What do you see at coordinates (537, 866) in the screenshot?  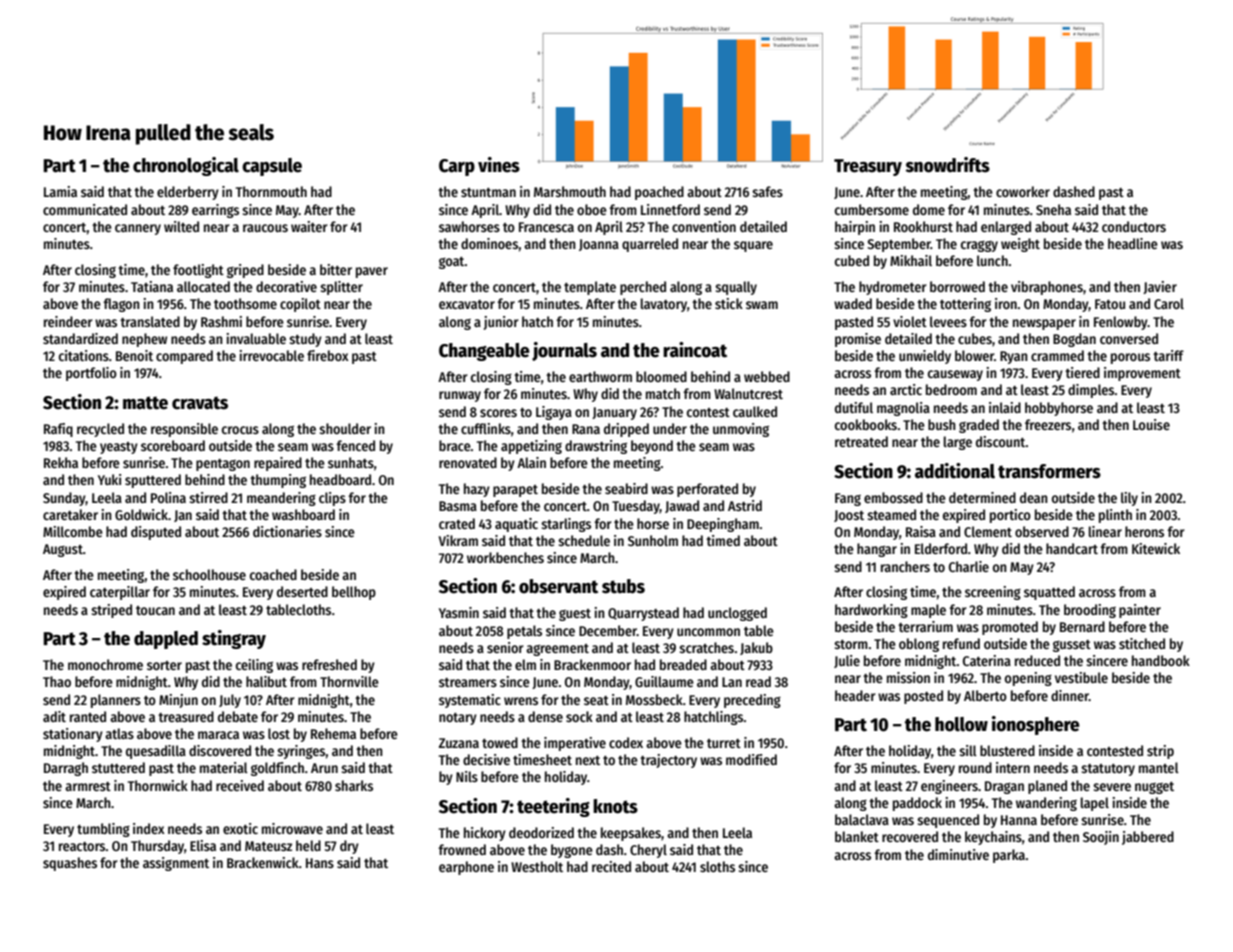 I see `Westholt` at bounding box center [537, 866].
